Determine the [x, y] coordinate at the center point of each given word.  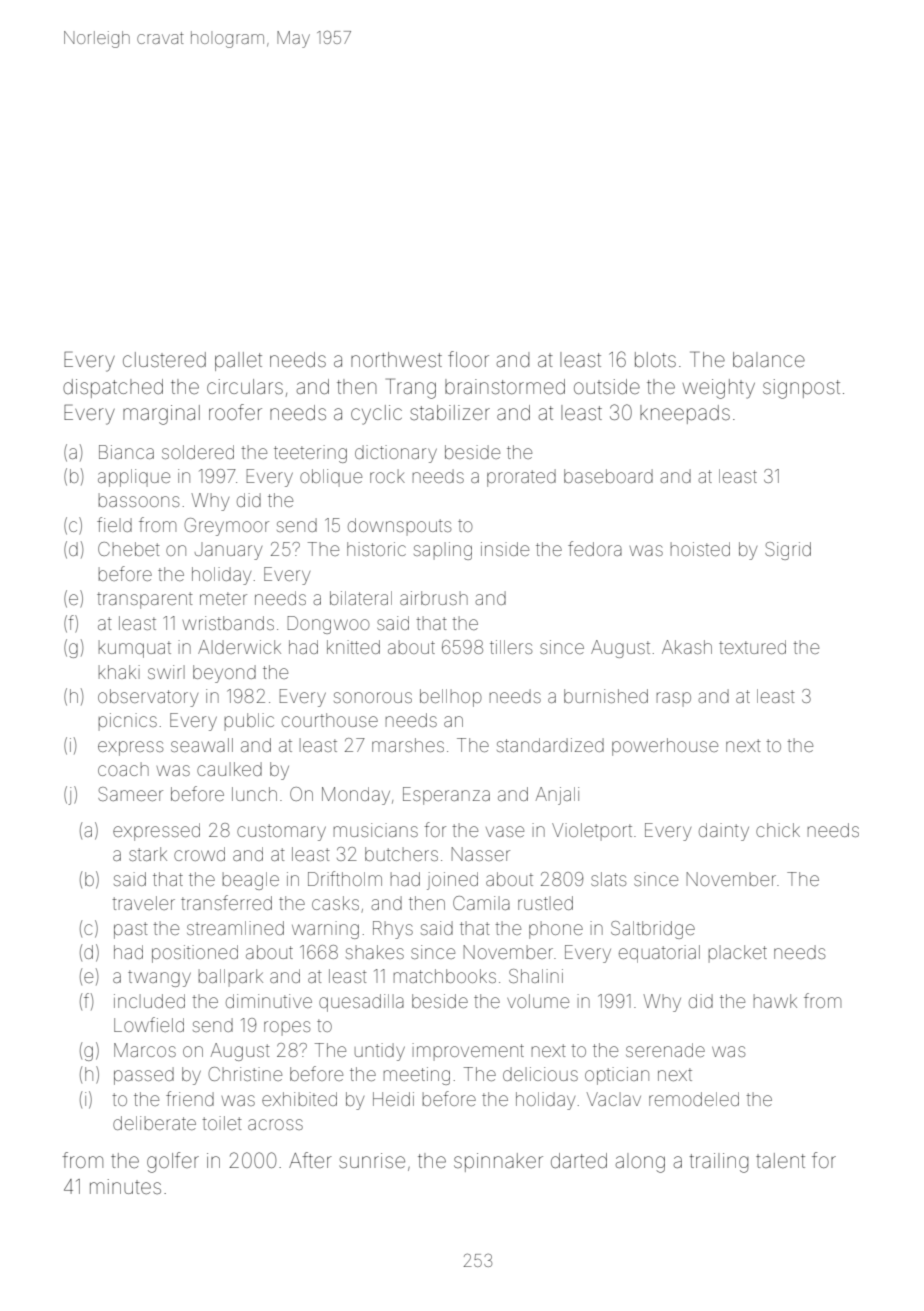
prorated [521, 478]
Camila [481, 903]
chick [778, 830]
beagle [251, 881]
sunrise [372, 1161]
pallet [238, 361]
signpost [801, 389]
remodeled [694, 1099]
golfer [173, 1162]
